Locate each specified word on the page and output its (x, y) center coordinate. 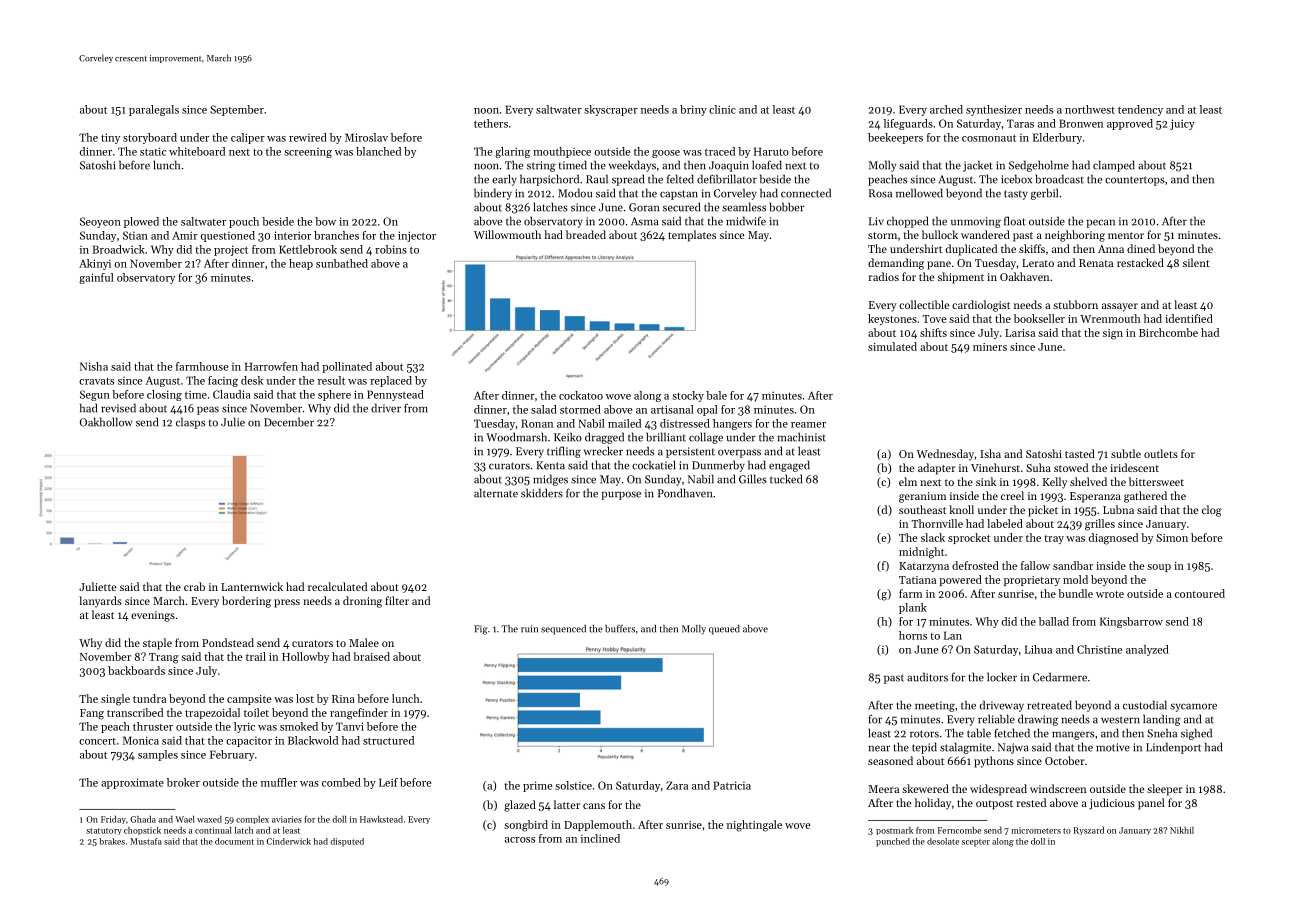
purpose (621, 495)
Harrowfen (271, 366)
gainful (96, 278)
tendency (1140, 110)
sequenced (563, 630)
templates (692, 236)
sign (1113, 334)
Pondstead (228, 642)
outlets (1161, 453)
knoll (961, 509)
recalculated (337, 586)
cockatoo (581, 395)
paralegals (154, 110)
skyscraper (611, 110)
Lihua (1038, 649)
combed (341, 782)
